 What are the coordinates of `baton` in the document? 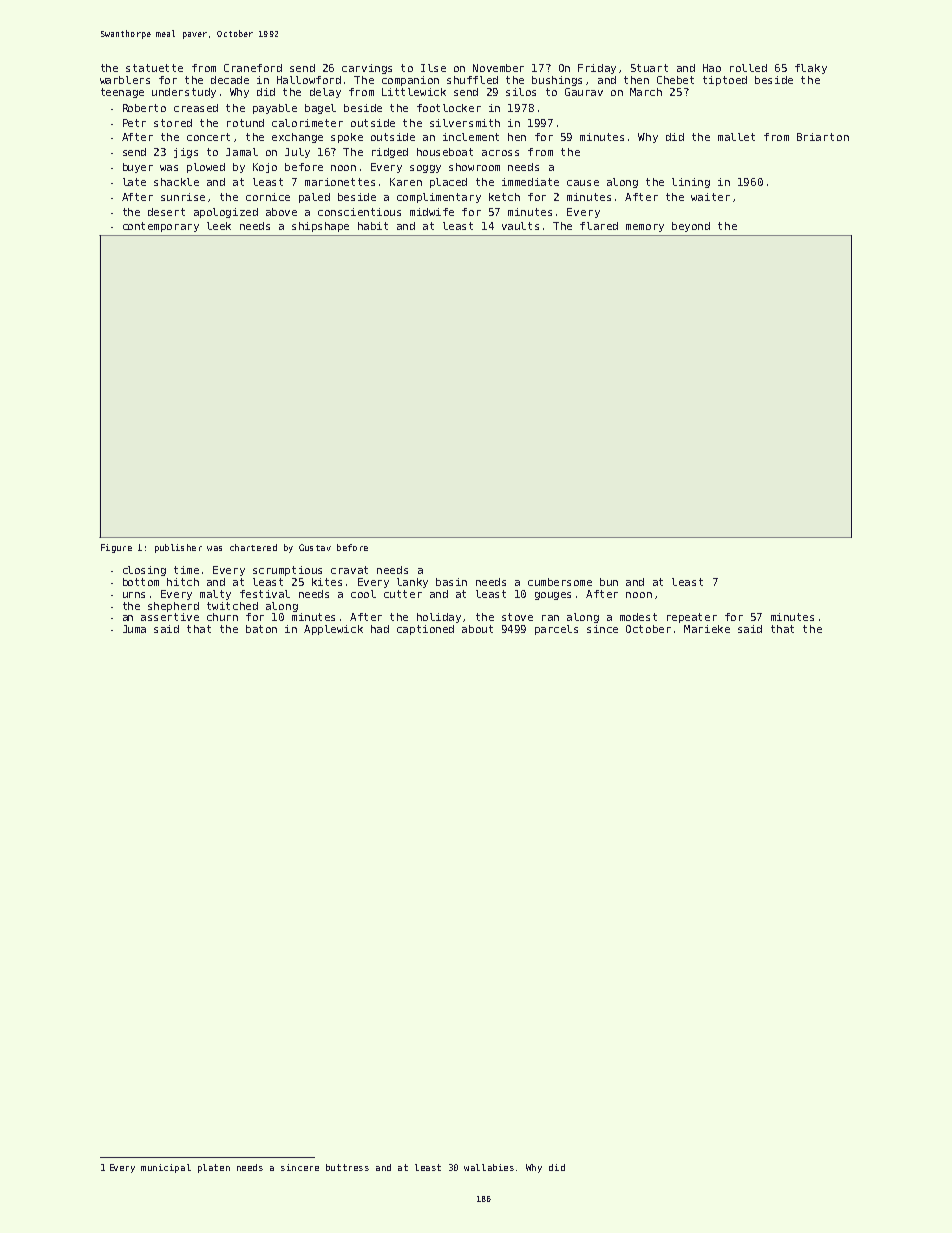 It's located at (261, 629).
